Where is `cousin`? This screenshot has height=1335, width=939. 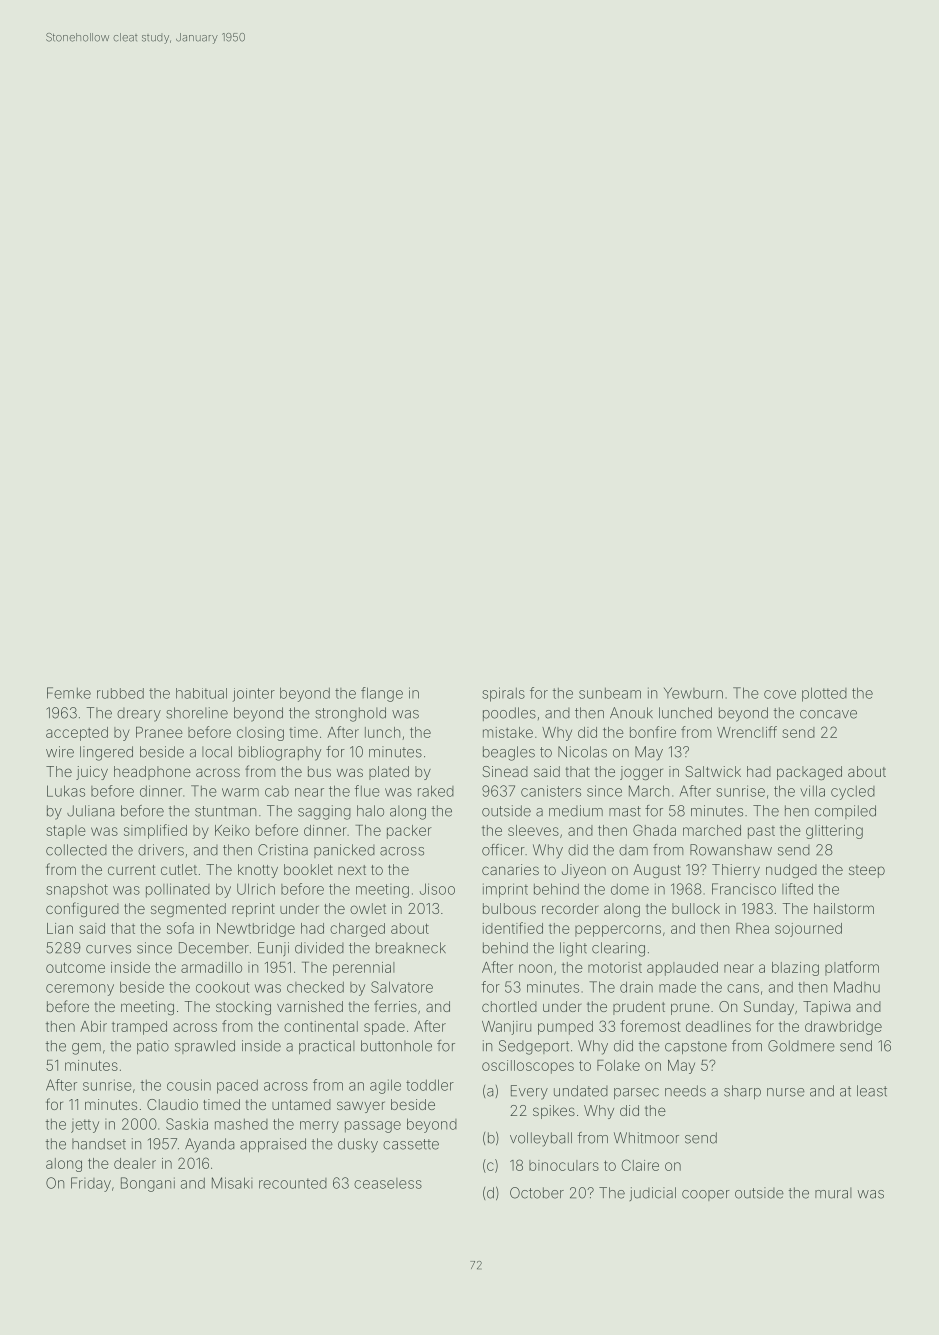 cousin is located at coordinates (189, 1085).
